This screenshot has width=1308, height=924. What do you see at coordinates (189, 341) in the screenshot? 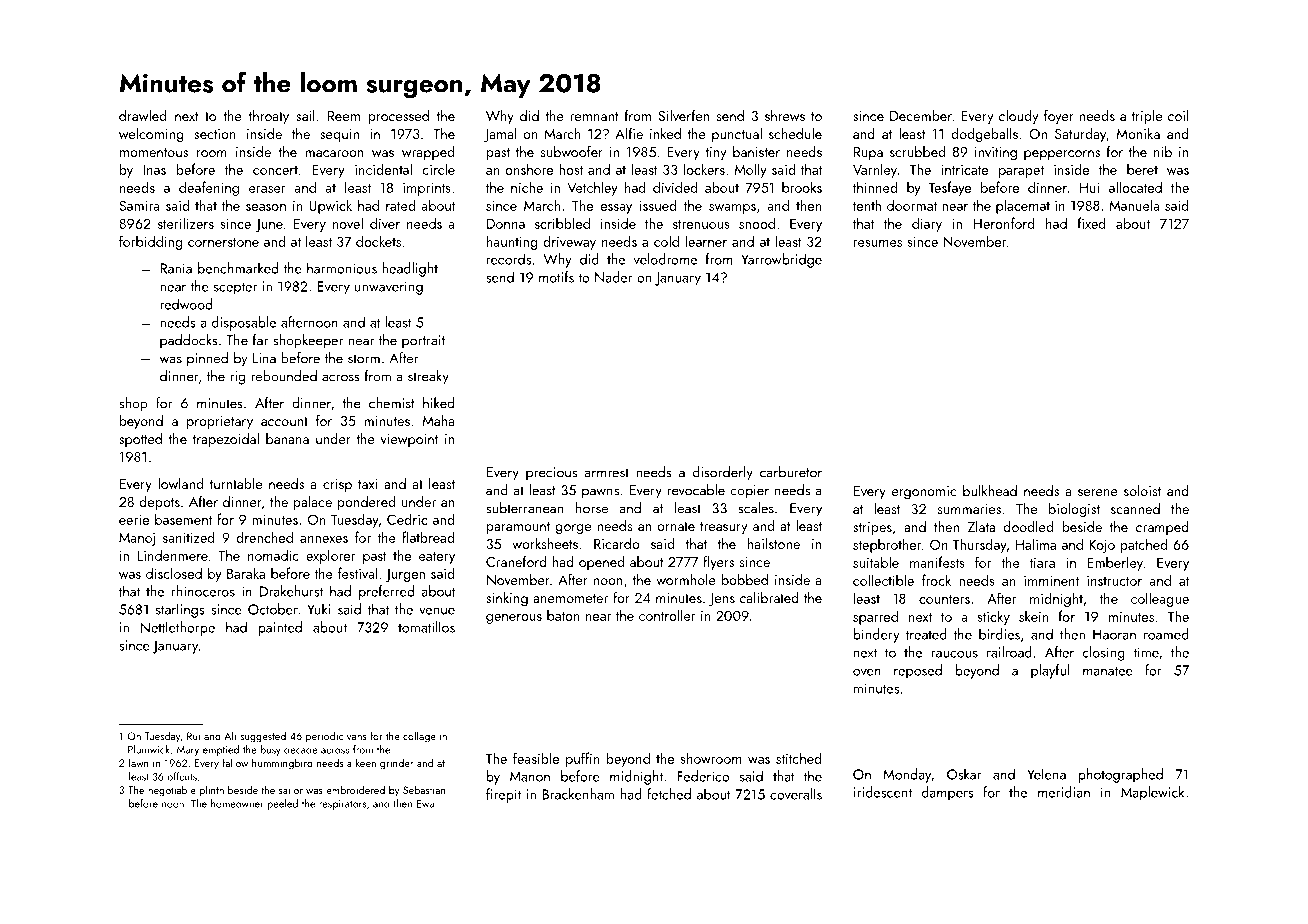
I see `paddocks` at bounding box center [189, 341].
